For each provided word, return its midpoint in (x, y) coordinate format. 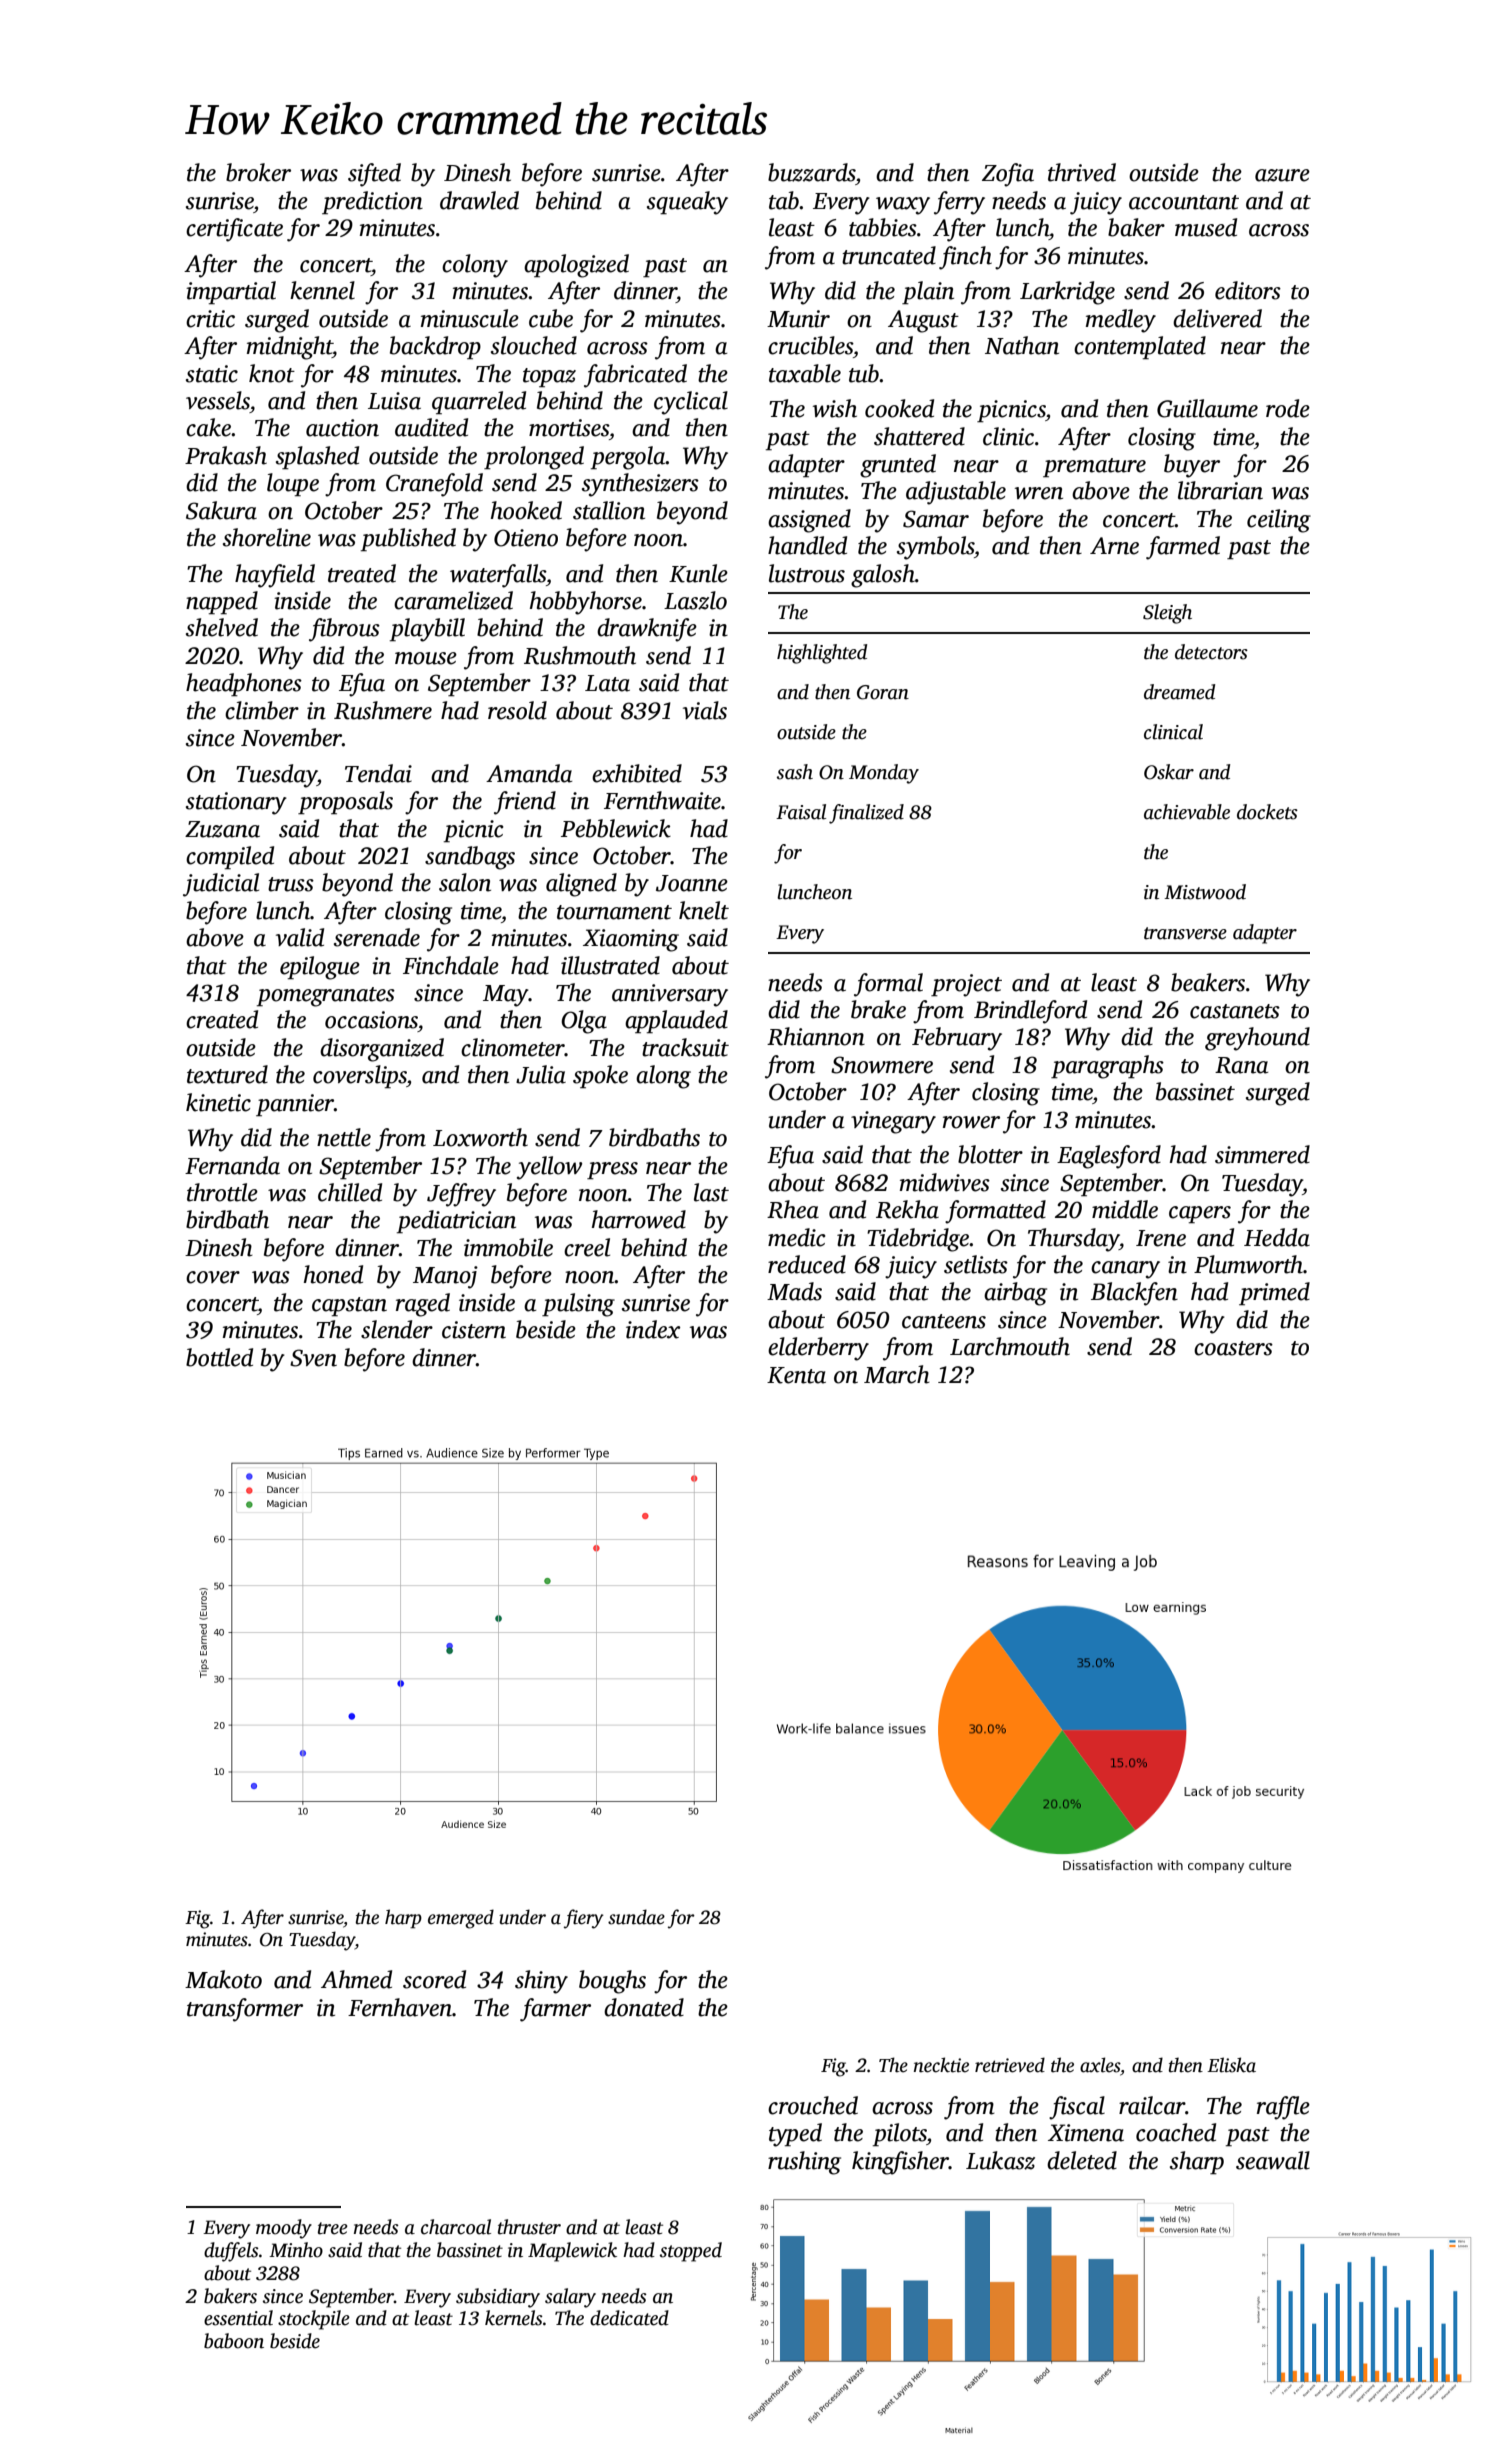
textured (227, 1074)
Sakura (221, 510)
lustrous (807, 573)
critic (210, 319)
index (653, 1329)
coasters (1233, 1348)
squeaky (687, 203)
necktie (941, 2065)
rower (971, 1122)
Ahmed (356, 1979)
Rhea (793, 1209)
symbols (935, 548)
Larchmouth (1010, 1346)
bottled (219, 1357)
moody (284, 2229)
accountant (1184, 202)
